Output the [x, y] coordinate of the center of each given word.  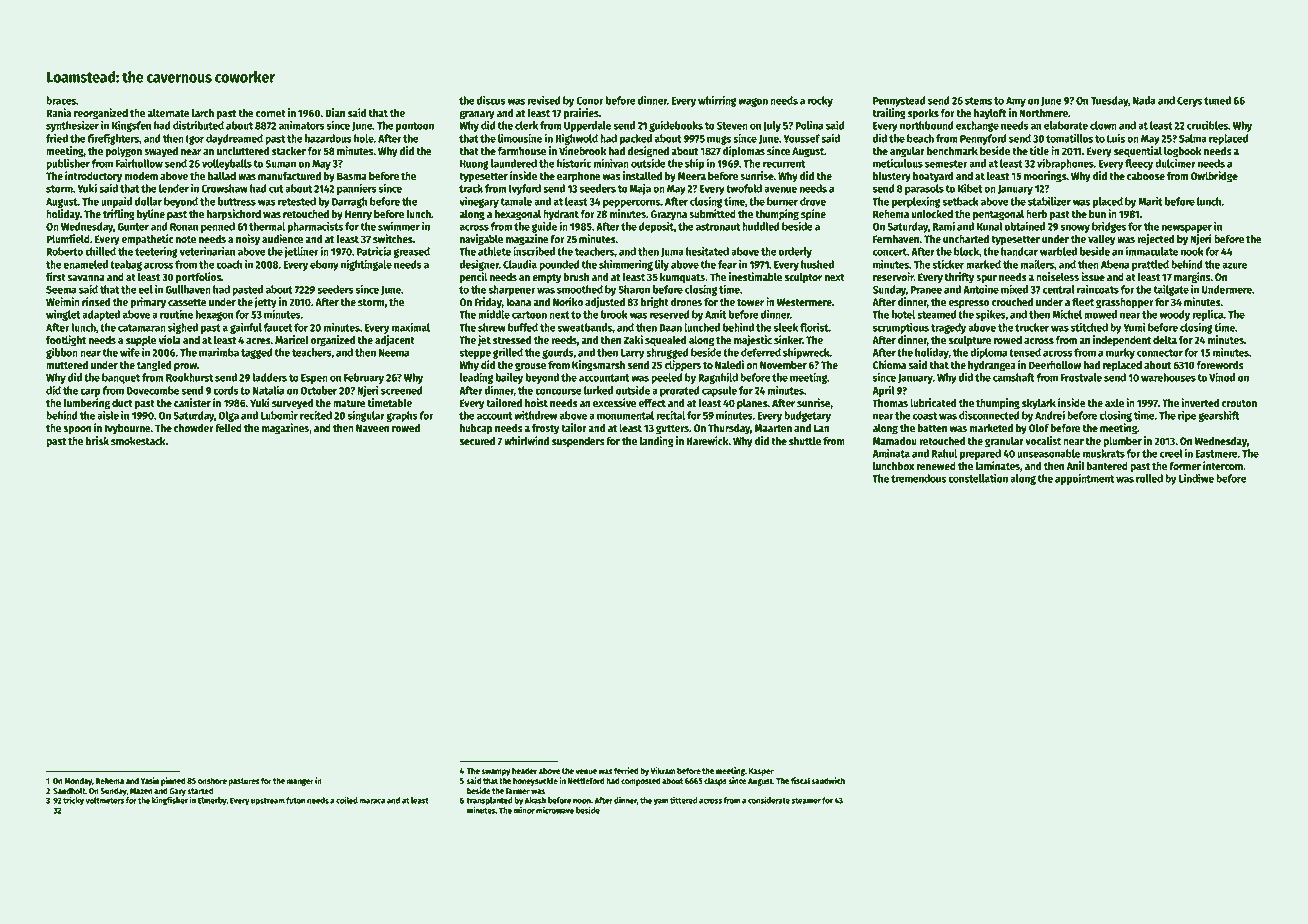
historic [574, 163]
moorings [1045, 177]
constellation [978, 478]
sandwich [828, 780]
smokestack [138, 441]
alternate [168, 112]
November [783, 365]
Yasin [150, 780]
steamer [806, 801]
